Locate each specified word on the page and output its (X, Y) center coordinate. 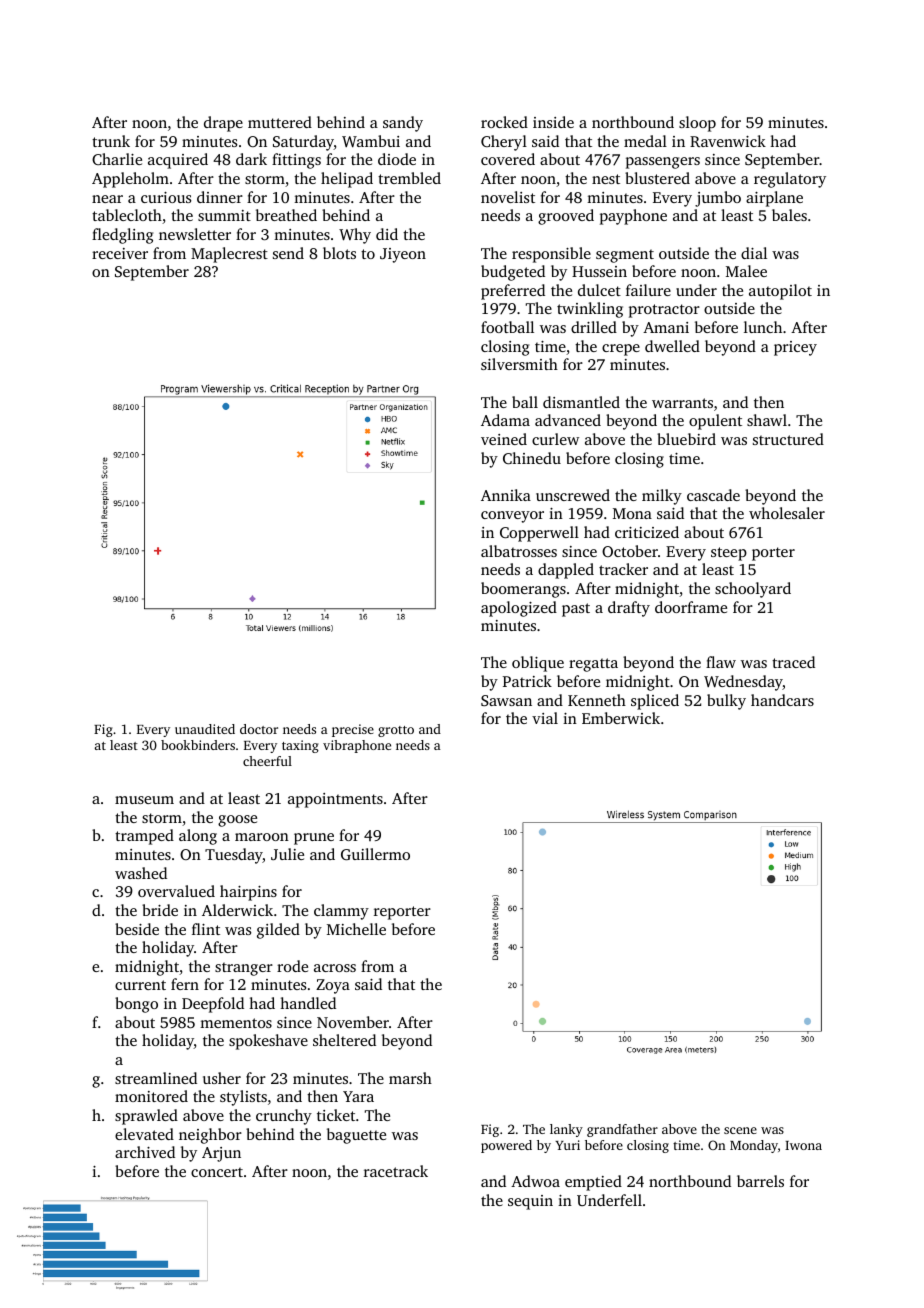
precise (353, 730)
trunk (111, 141)
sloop (697, 124)
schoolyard (753, 590)
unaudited (205, 729)
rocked (504, 122)
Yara (358, 1096)
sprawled (146, 1117)
